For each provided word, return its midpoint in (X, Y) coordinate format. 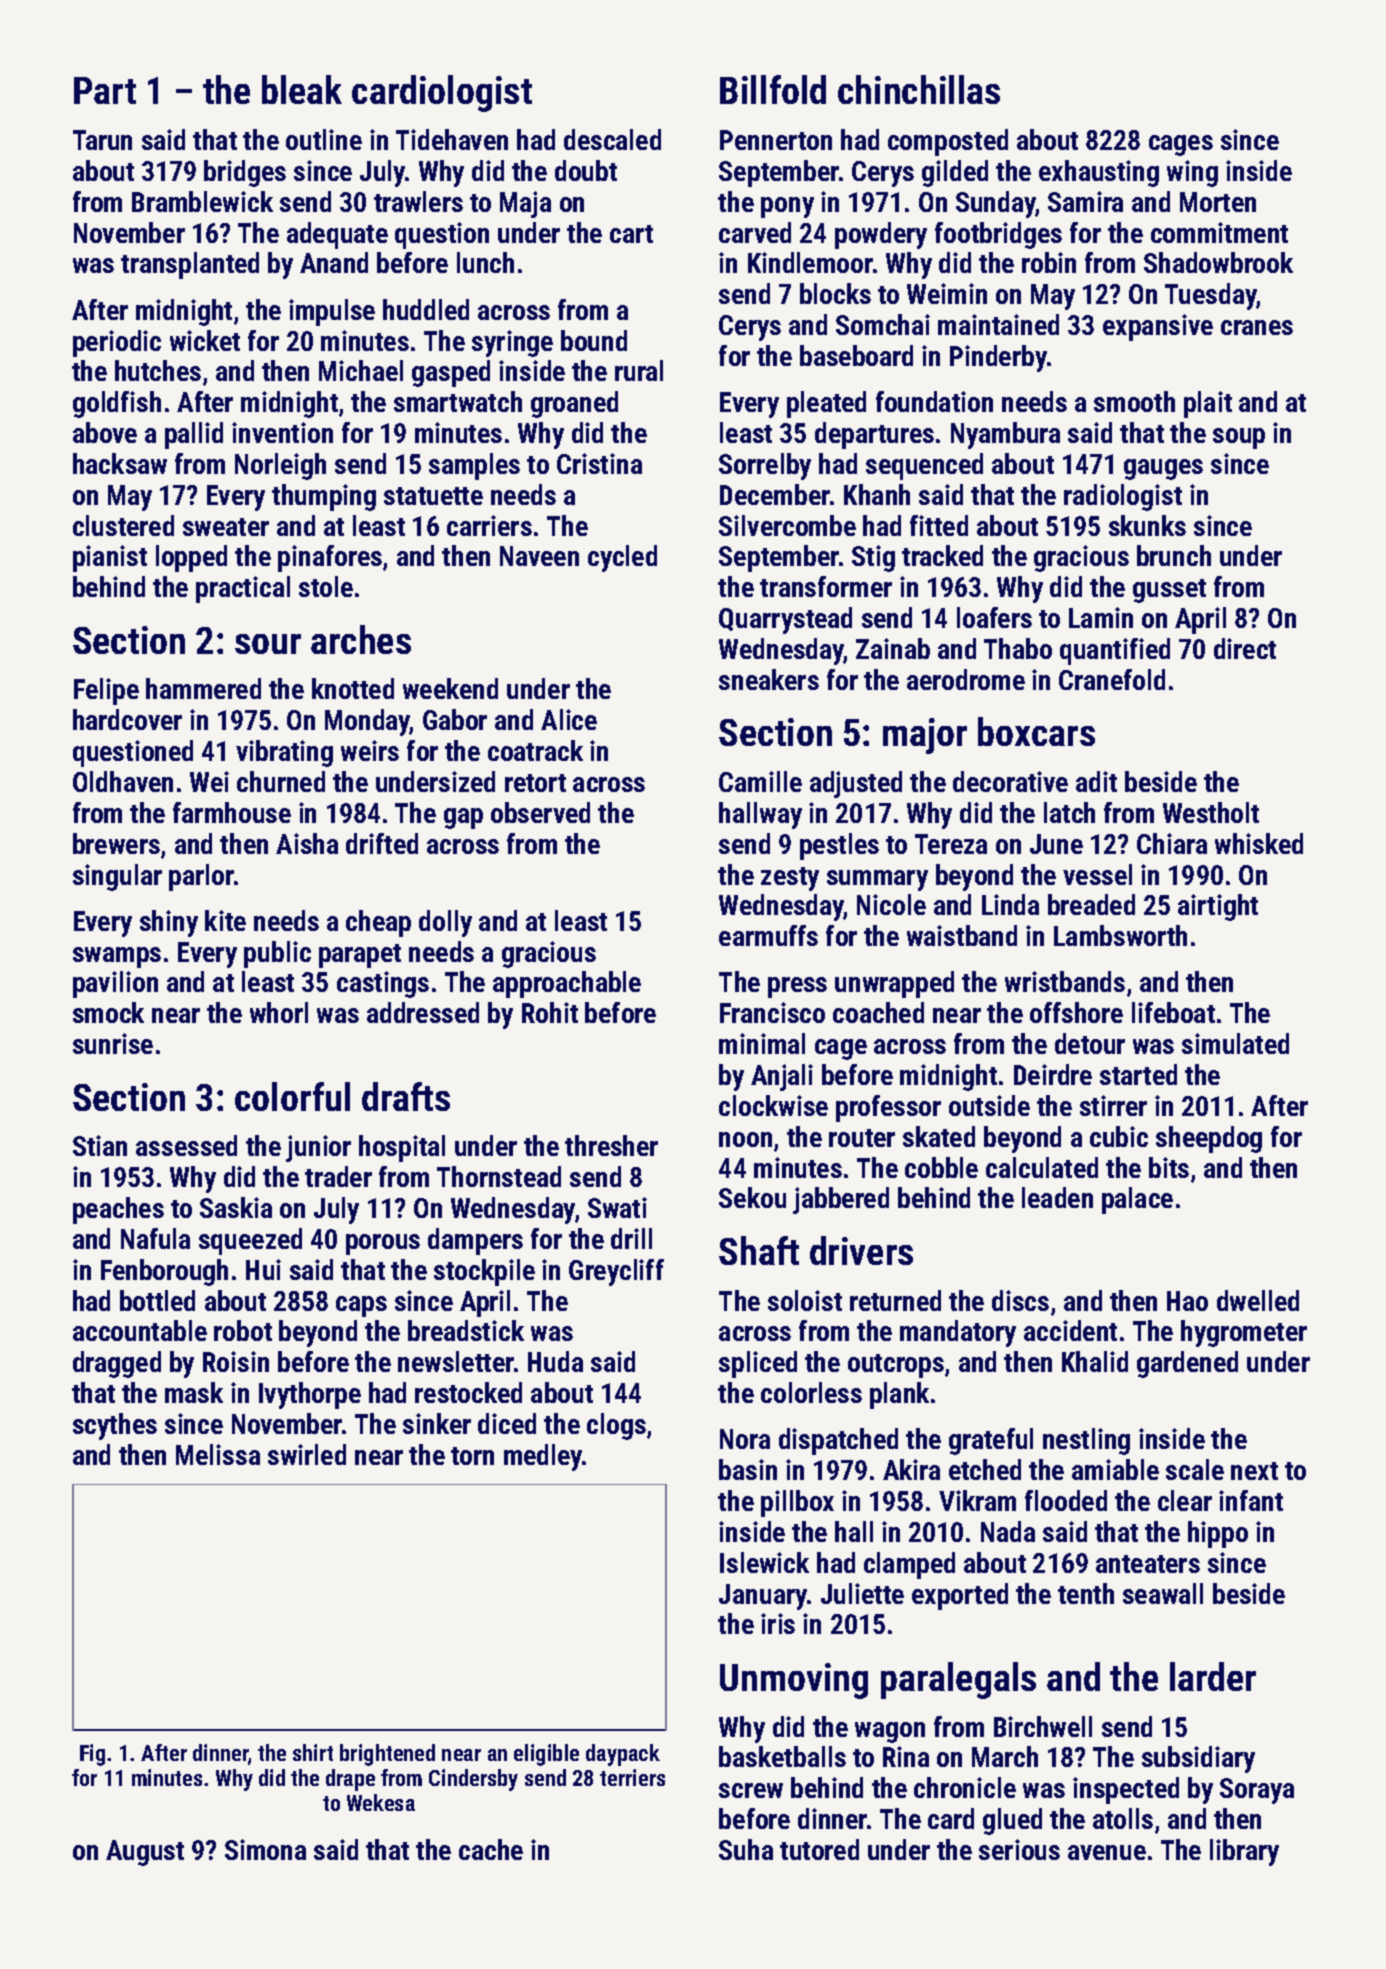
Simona (265, 1849)
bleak (302, 89)
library (1244, 1852)
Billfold (773, 89)
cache (491, 1849)
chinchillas (919, 89)
